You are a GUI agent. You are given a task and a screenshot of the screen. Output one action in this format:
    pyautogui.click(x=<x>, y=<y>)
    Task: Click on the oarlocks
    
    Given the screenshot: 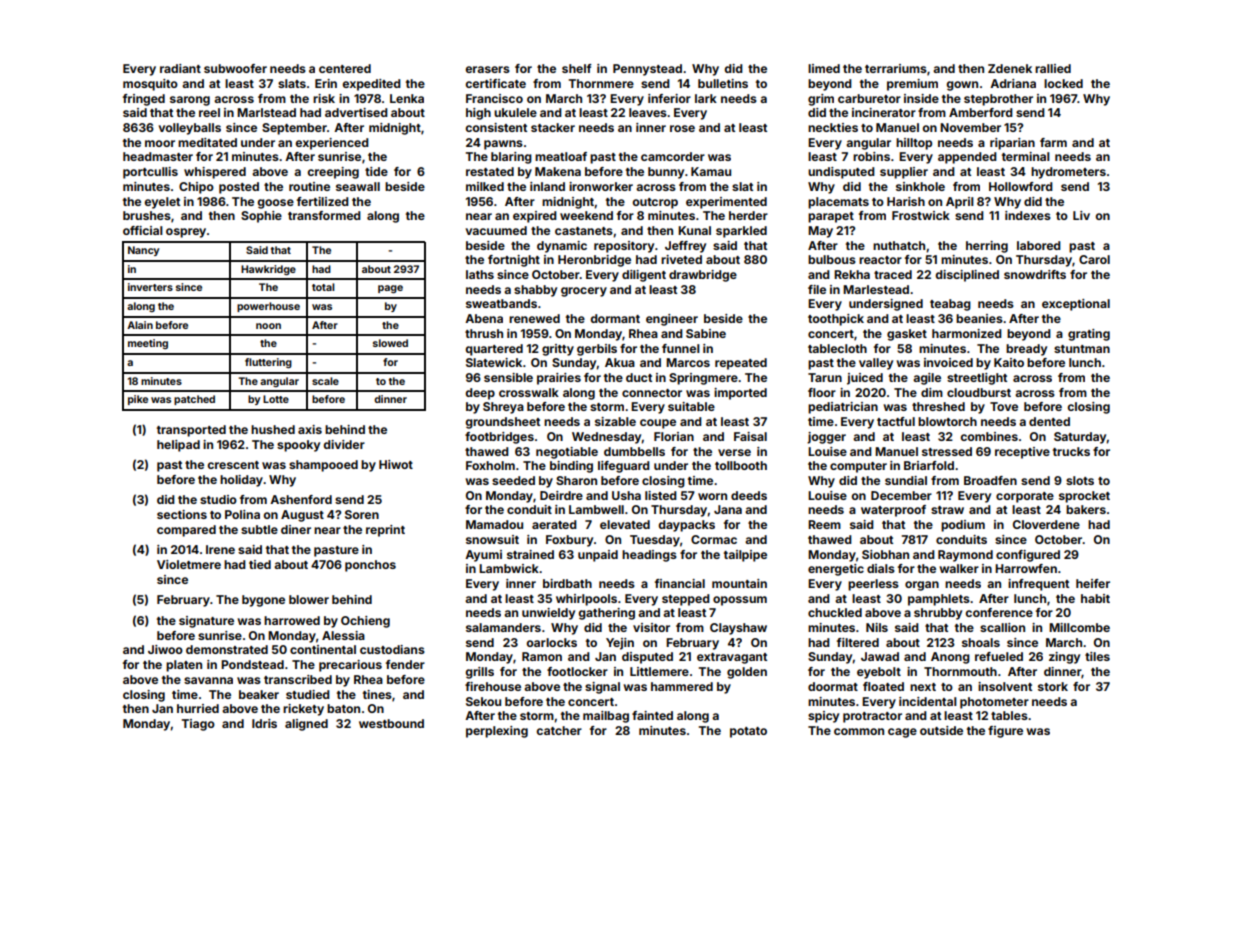 What is the action you would take?
    pyautogui.click(x=551, y=642)
